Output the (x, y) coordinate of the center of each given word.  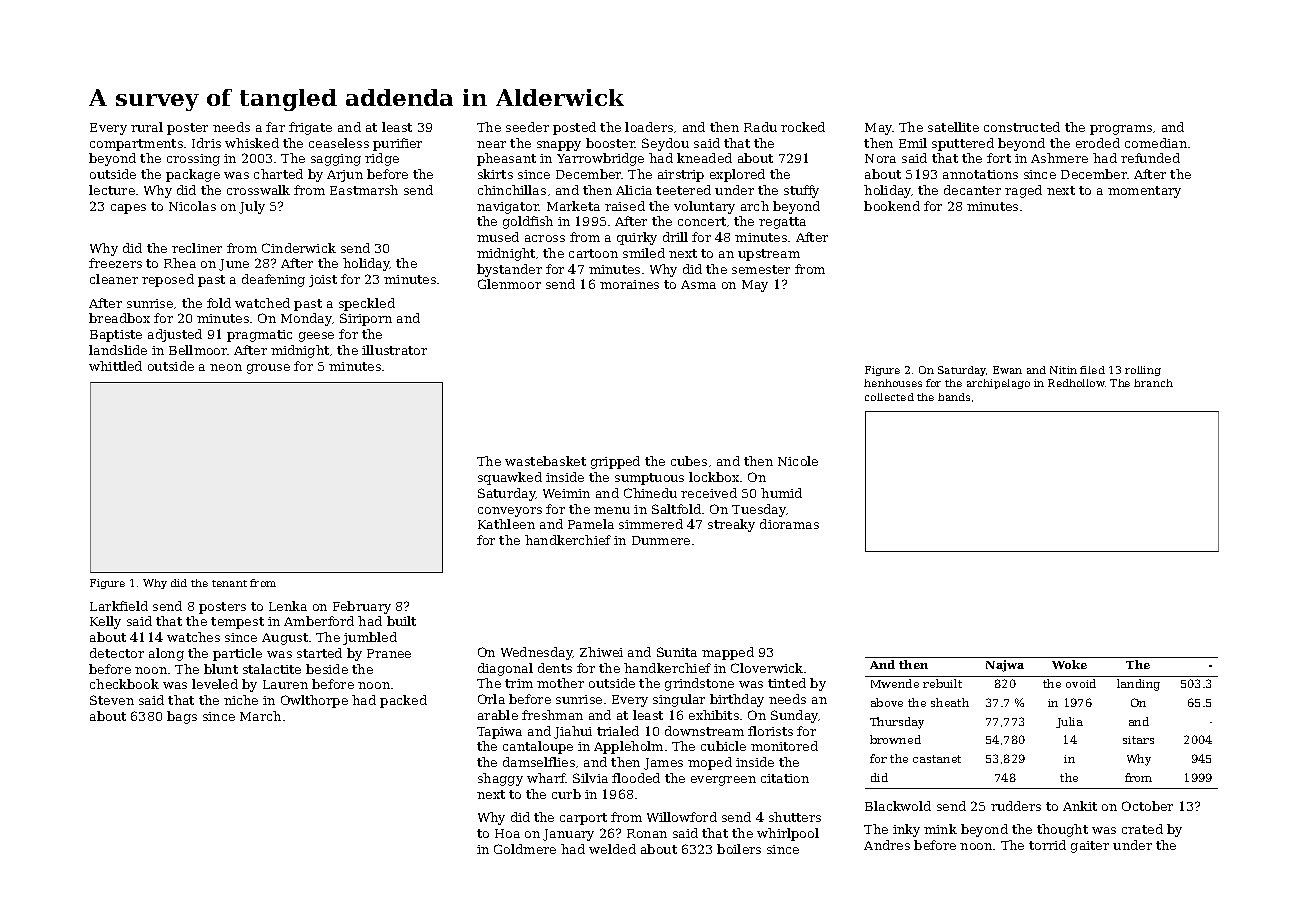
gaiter (1090, 847)
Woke (1069, 664)
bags (182, 717)
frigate (310, 128)
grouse (268, 369)
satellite (953, 127)
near (491, 144)
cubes (689, 461)
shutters (795, 817)
